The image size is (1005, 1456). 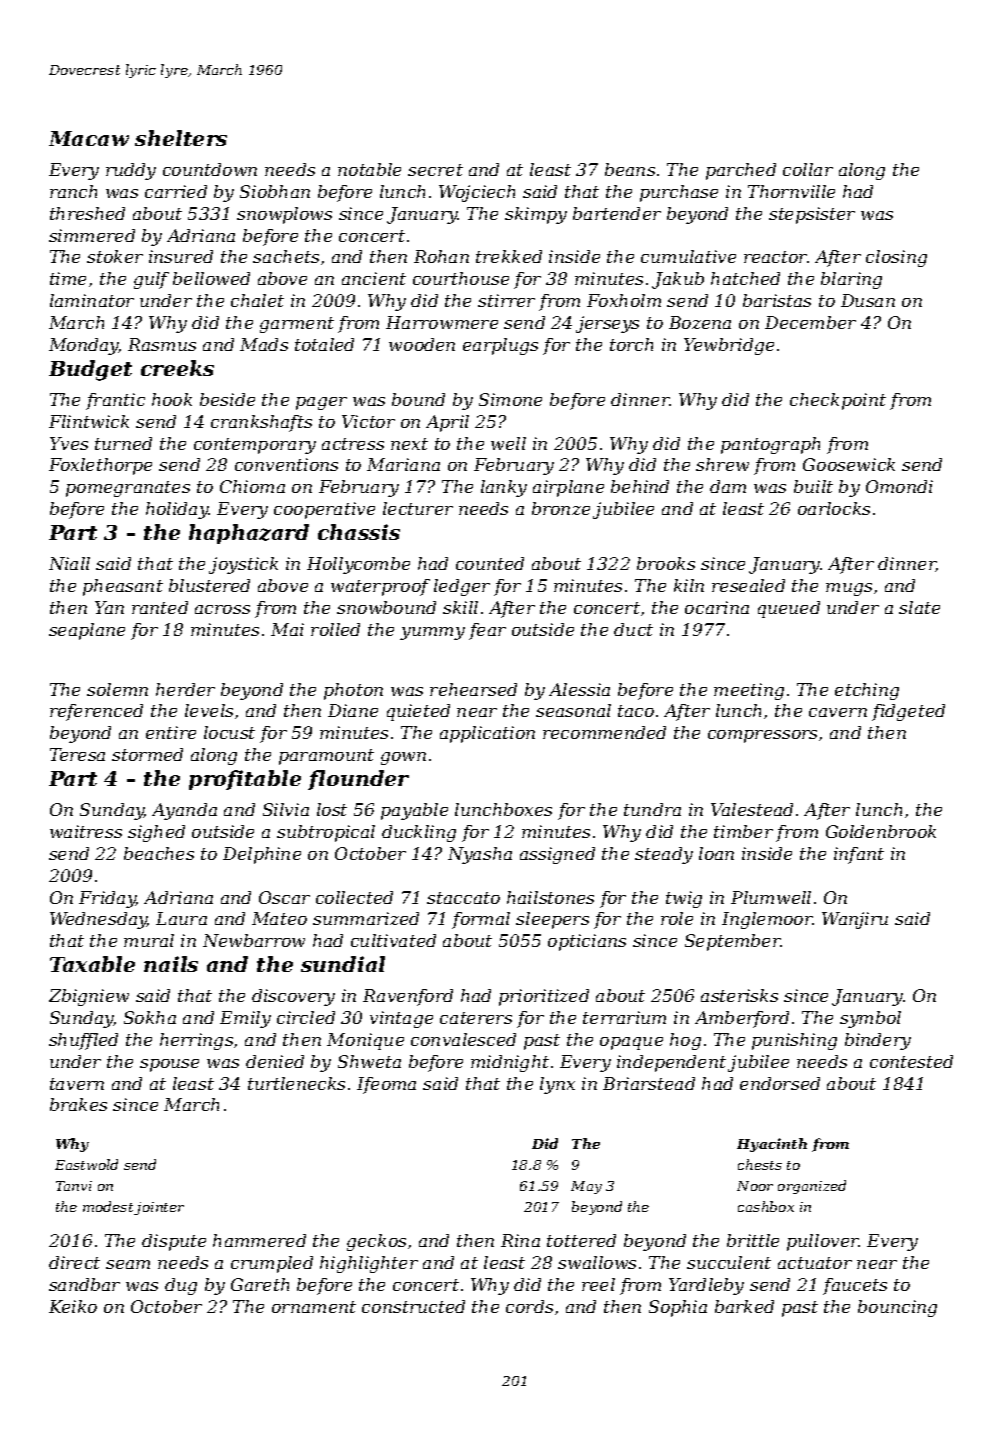 What do you see at coordinates (849, 589) in the page?
I see `mugs` at bounding box center [849, 589].
